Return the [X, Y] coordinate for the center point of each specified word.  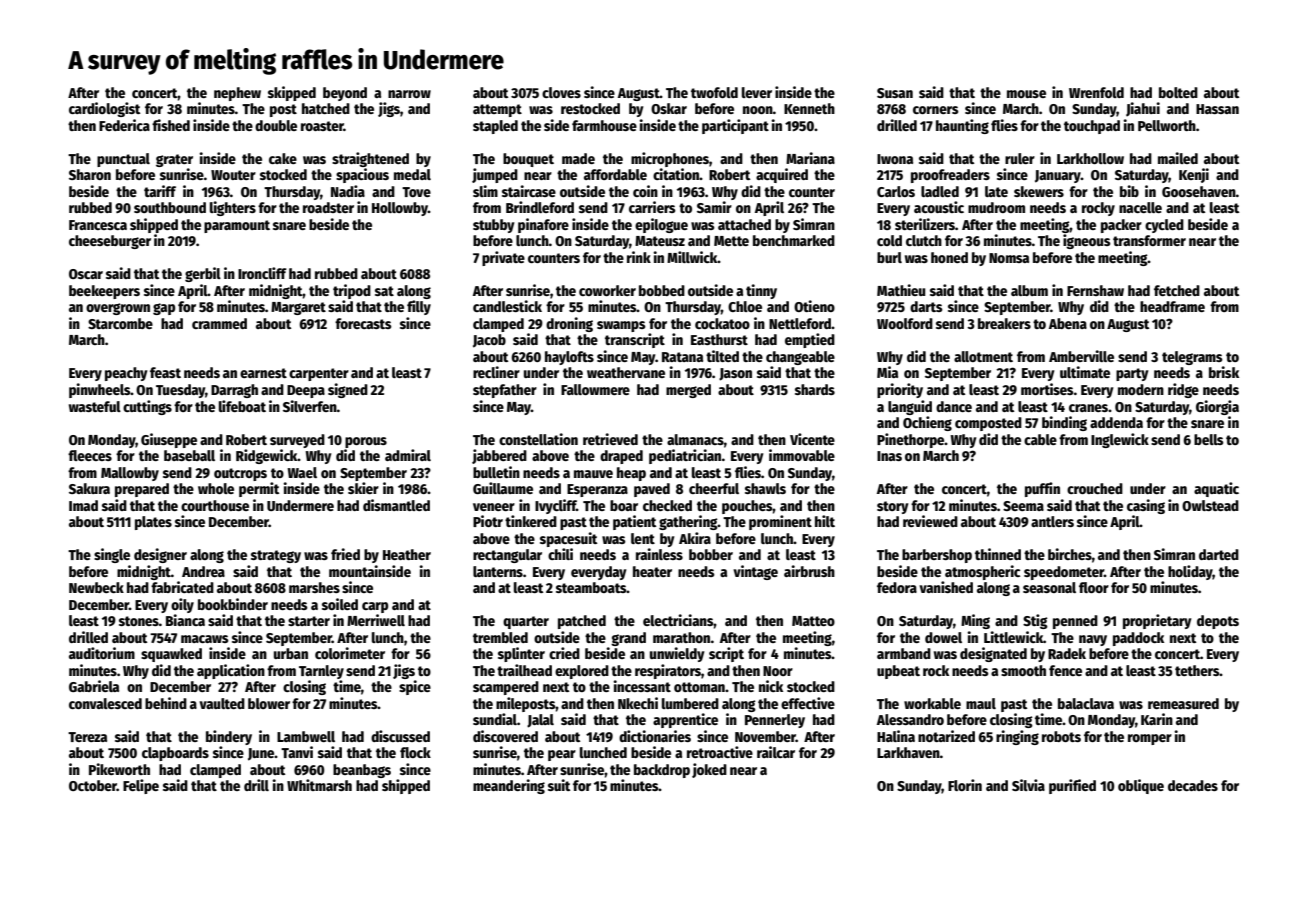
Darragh [234, 391]
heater [652, 571]
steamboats [591, 587]
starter [309, 621]
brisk [1224, 372]
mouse [1026, 94]
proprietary [1157, 621]
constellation [538, 439]
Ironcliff [262, 273]
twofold [714, 92]
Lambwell [306, 736]
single [112, 555]
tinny [761, 291]
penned [1075, 622]
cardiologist [104, 109]
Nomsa [1009, 258]
